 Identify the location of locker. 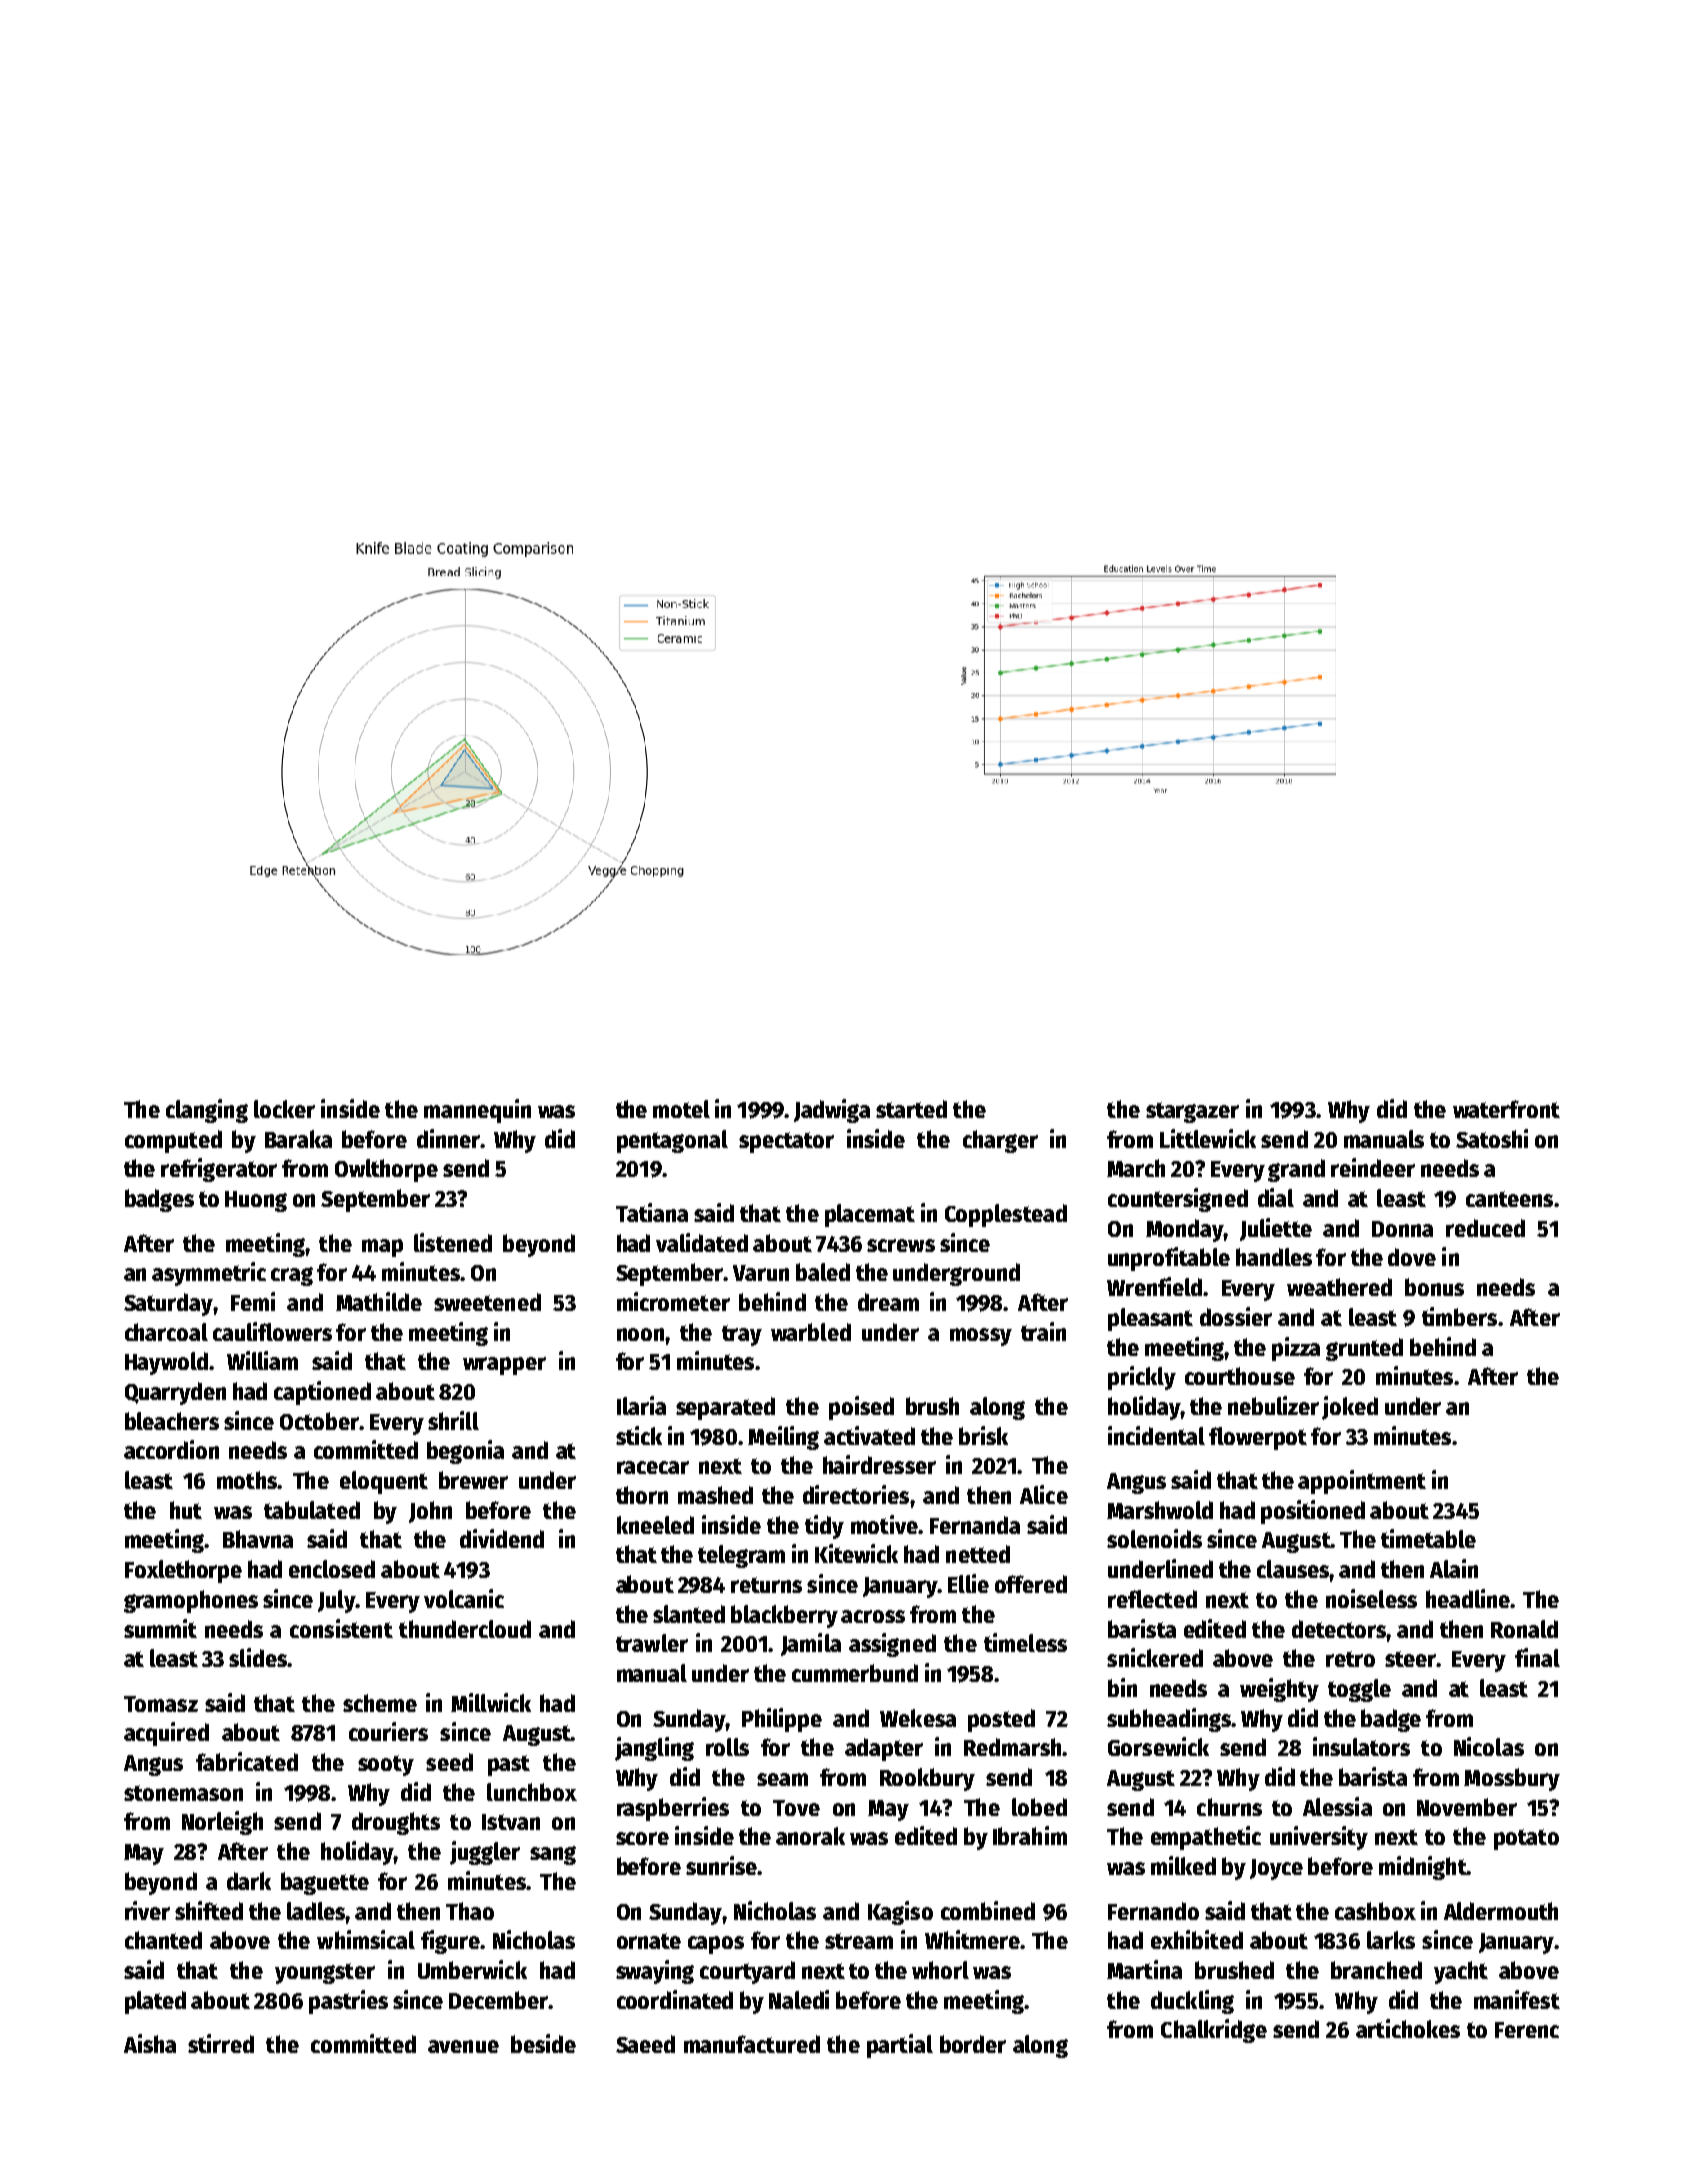
(284, 1109).
